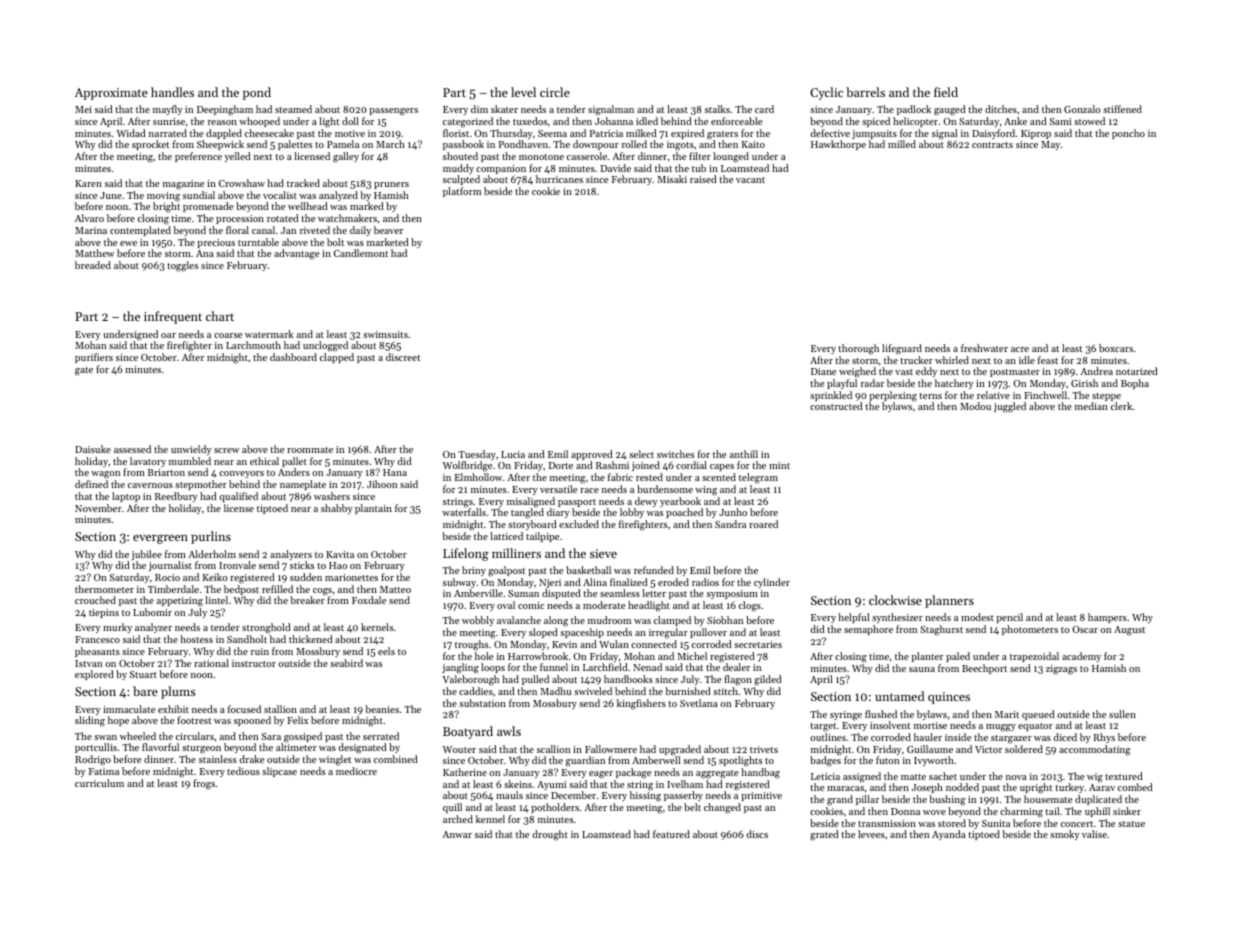 The height and width of the screenshot is (952, 1233). I want to click on chart, so click(220, 316).
